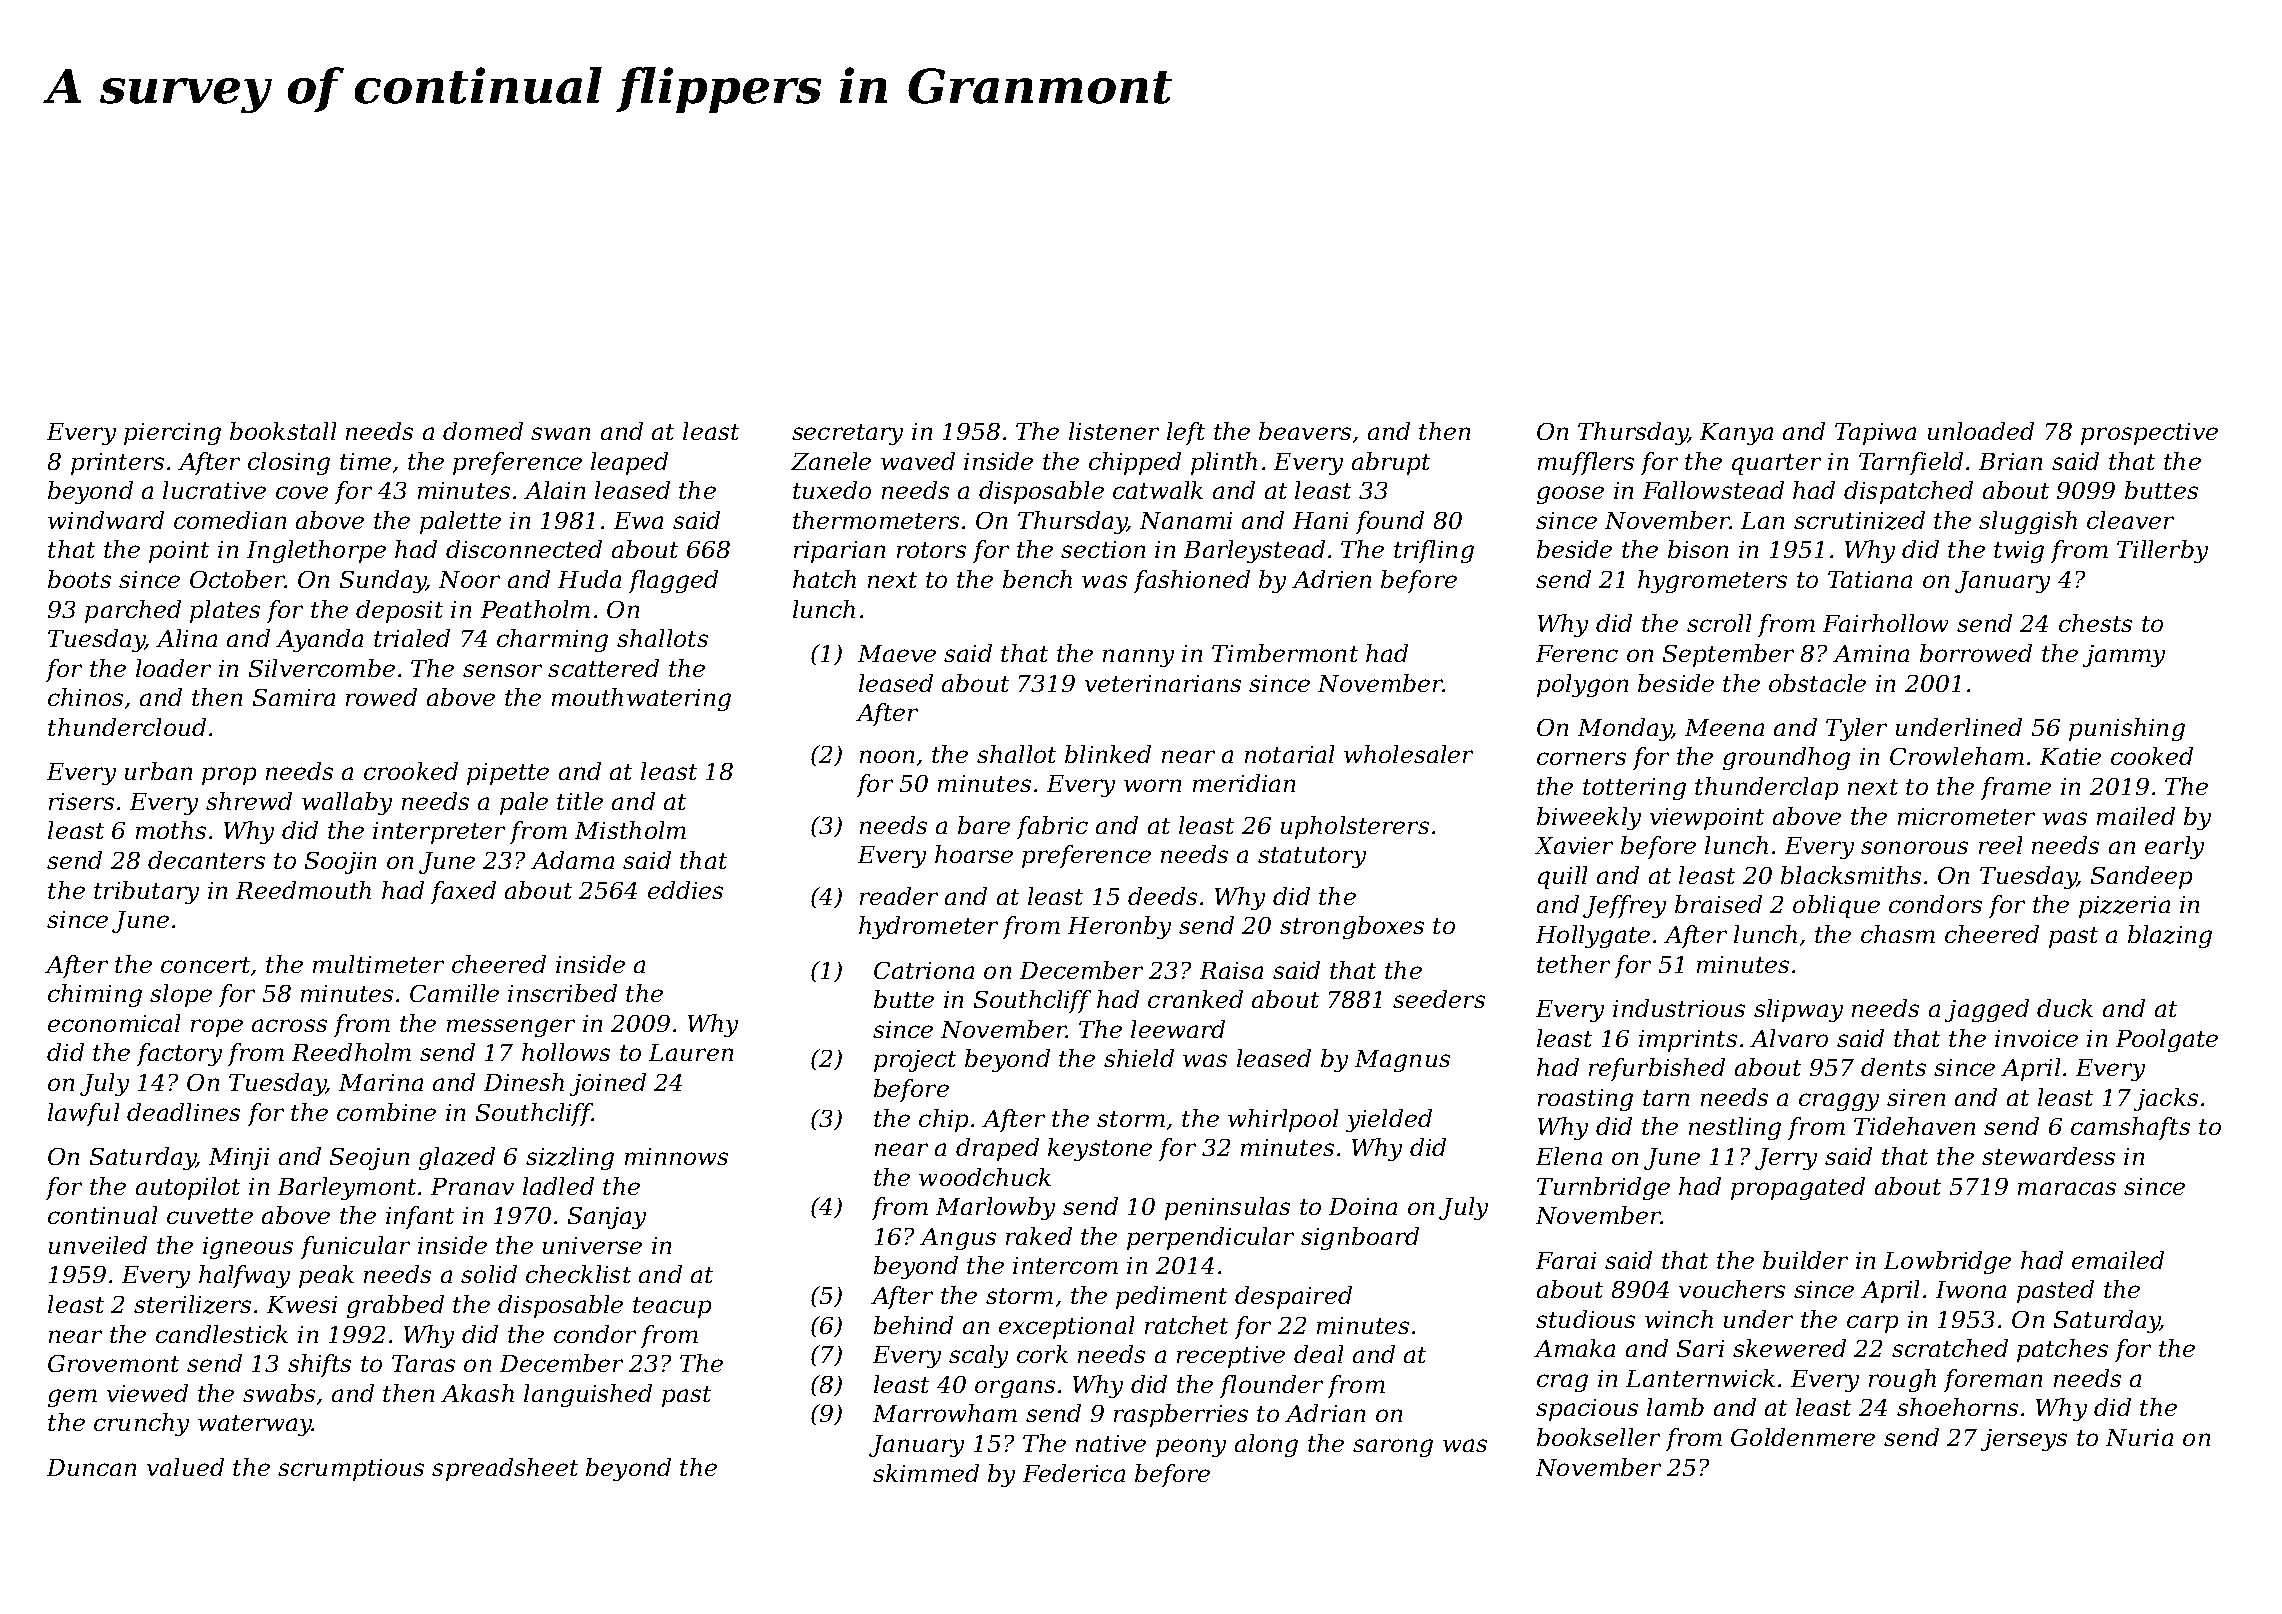 This document has width=2282, height=1614. Describe the element at coordinates (1898, 934) in the document. I see `chasm` at that location.
